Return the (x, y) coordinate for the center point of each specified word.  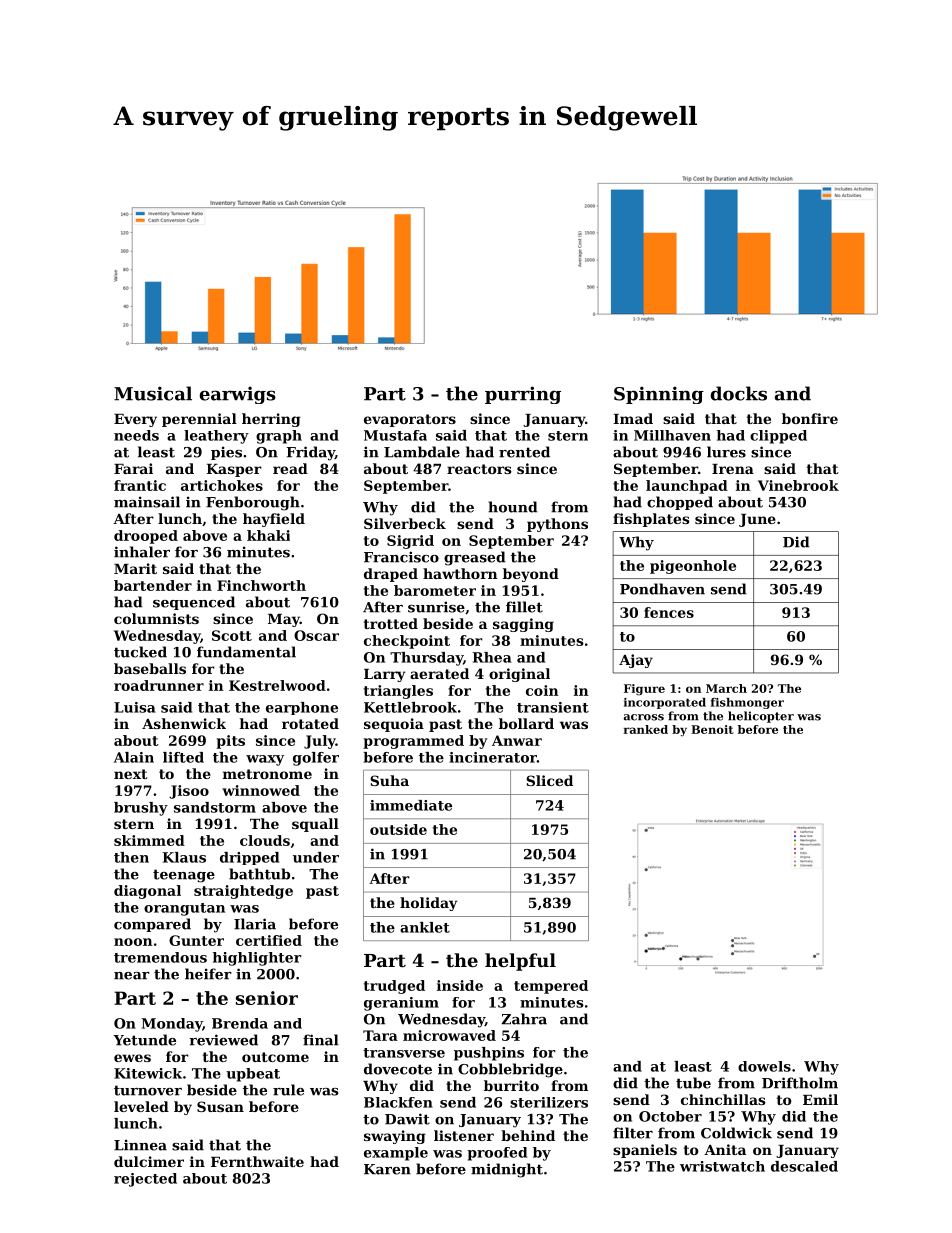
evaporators (410, 420)
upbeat (253, 1075)
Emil (820, 1099)
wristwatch (722, 1166)
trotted (391, 623)
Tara (380, 1035)
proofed (497, 1154)
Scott (232, 635)
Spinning (659, 395)
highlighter (257, 959)
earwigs (238, 395)
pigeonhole (693, 567)
